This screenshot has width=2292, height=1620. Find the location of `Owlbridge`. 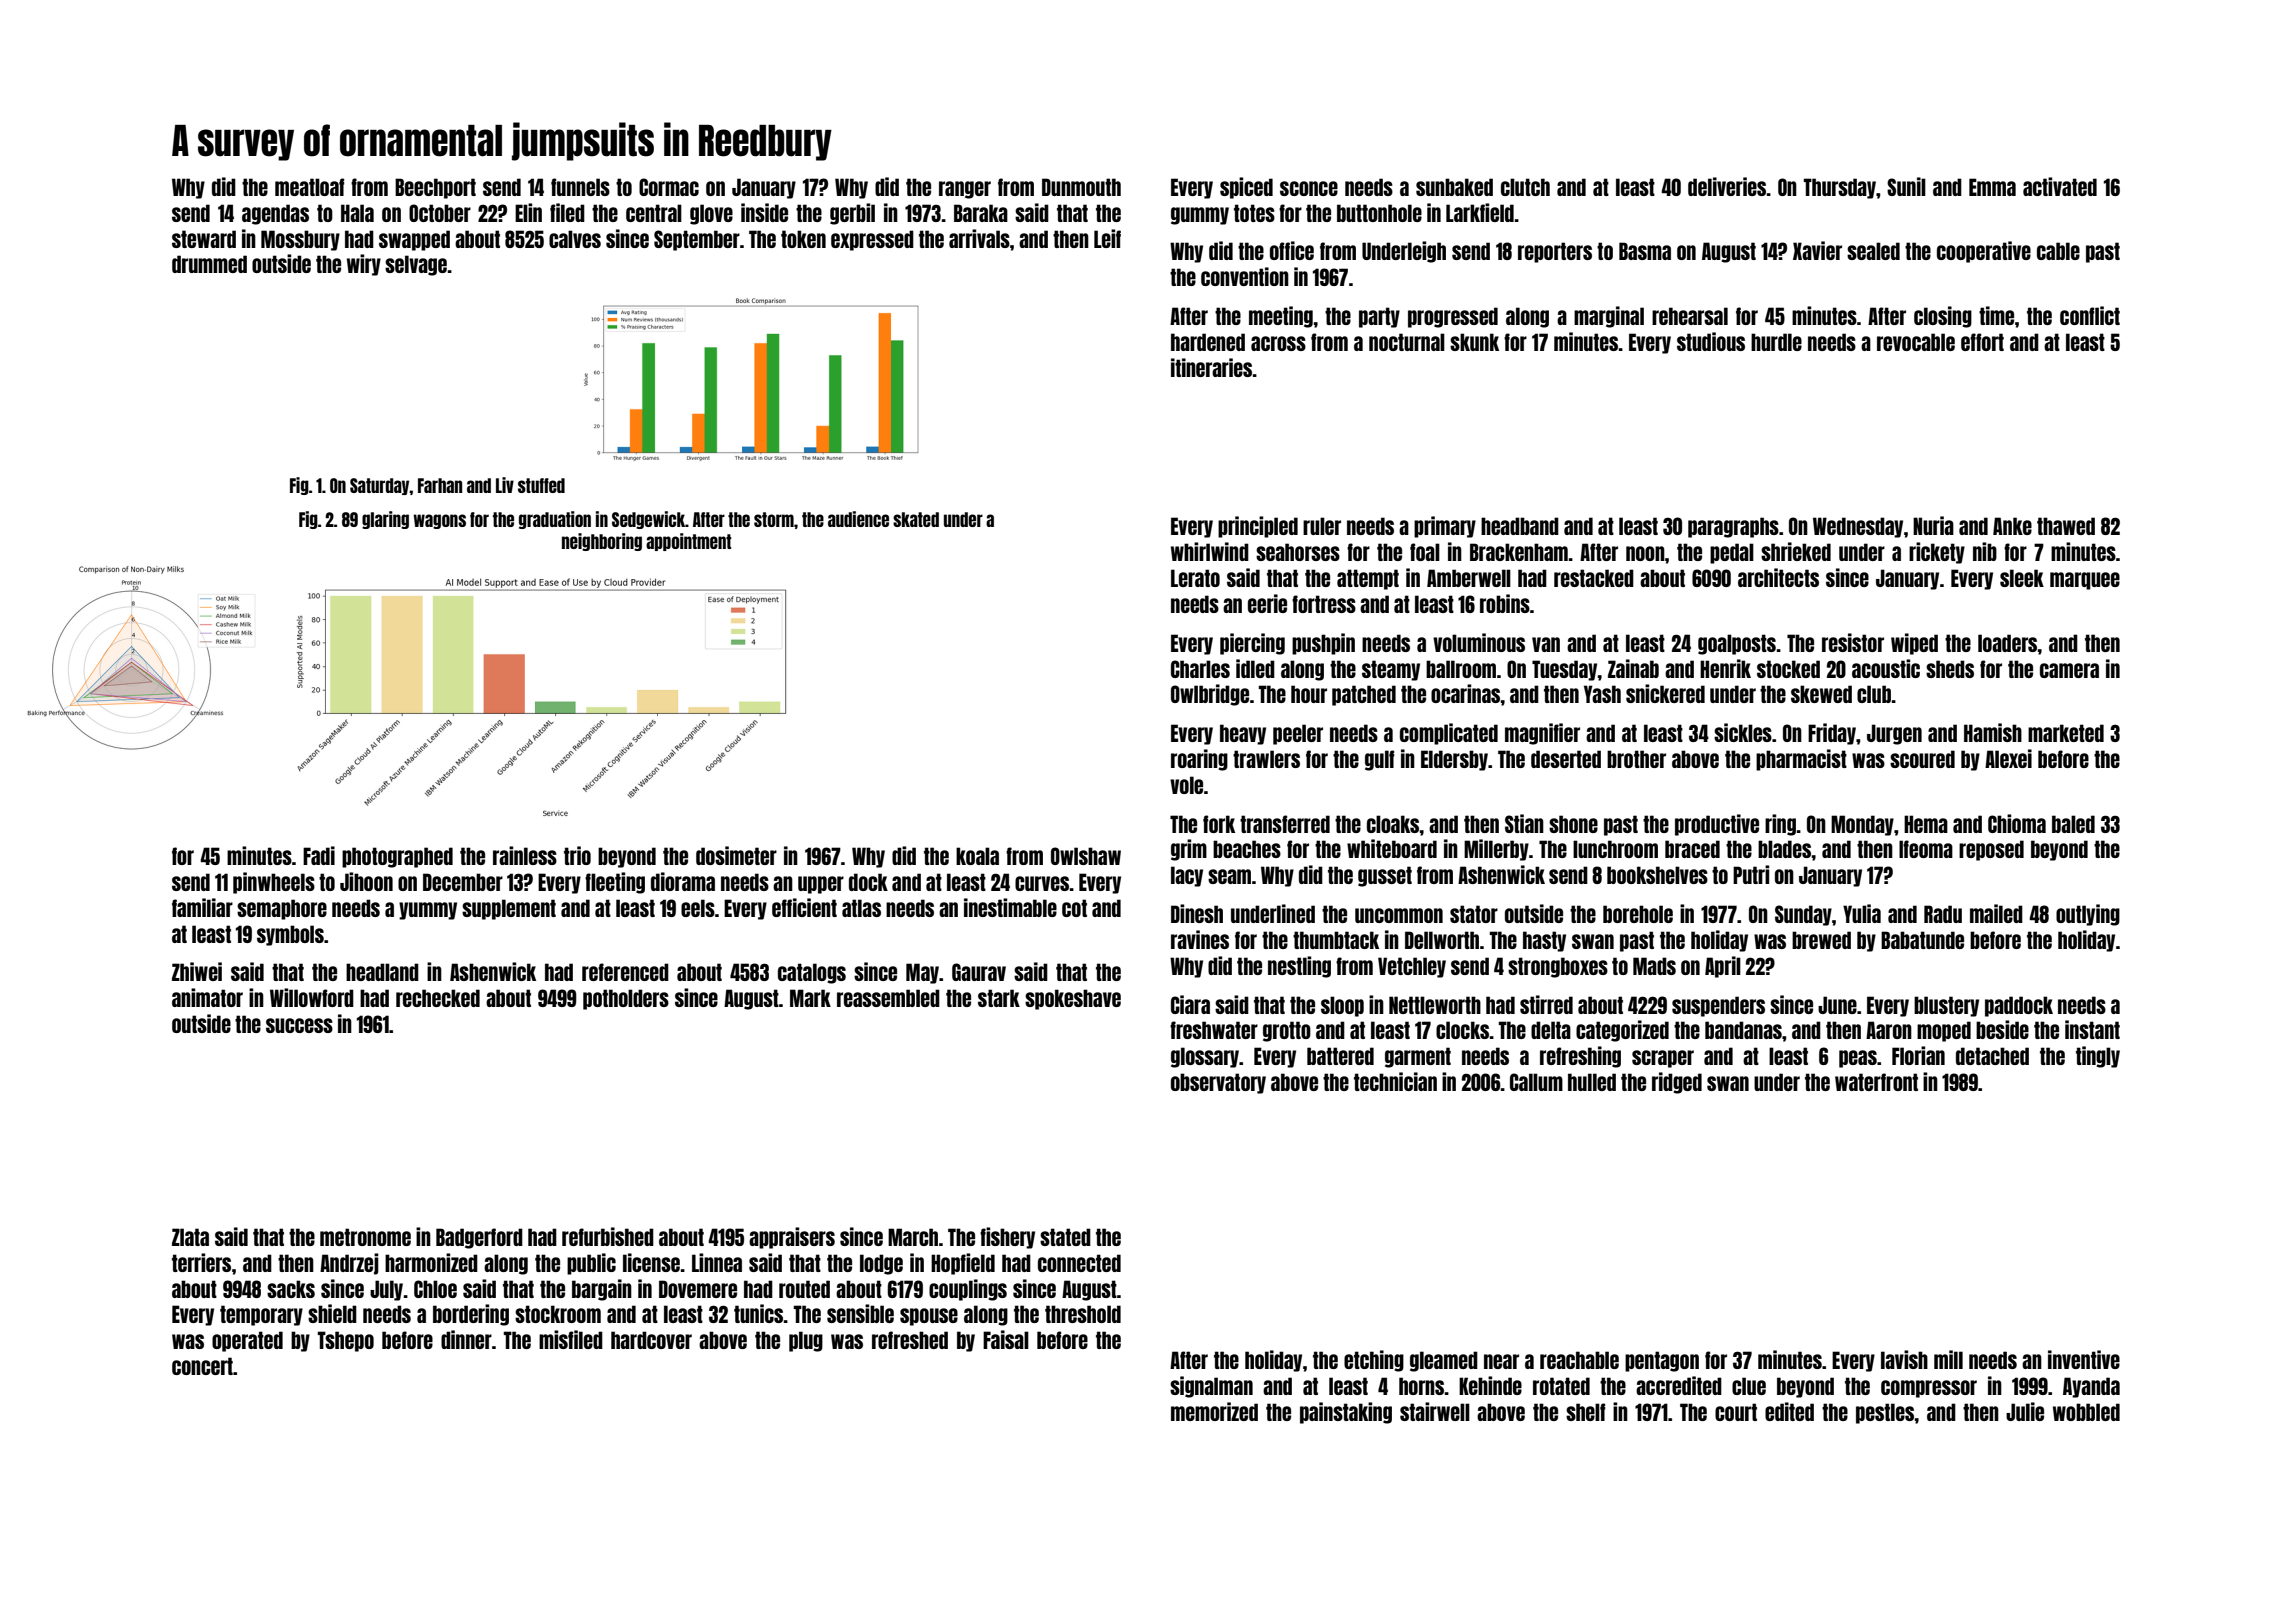

Owlbridge is located at coordinates (1210, 695).
